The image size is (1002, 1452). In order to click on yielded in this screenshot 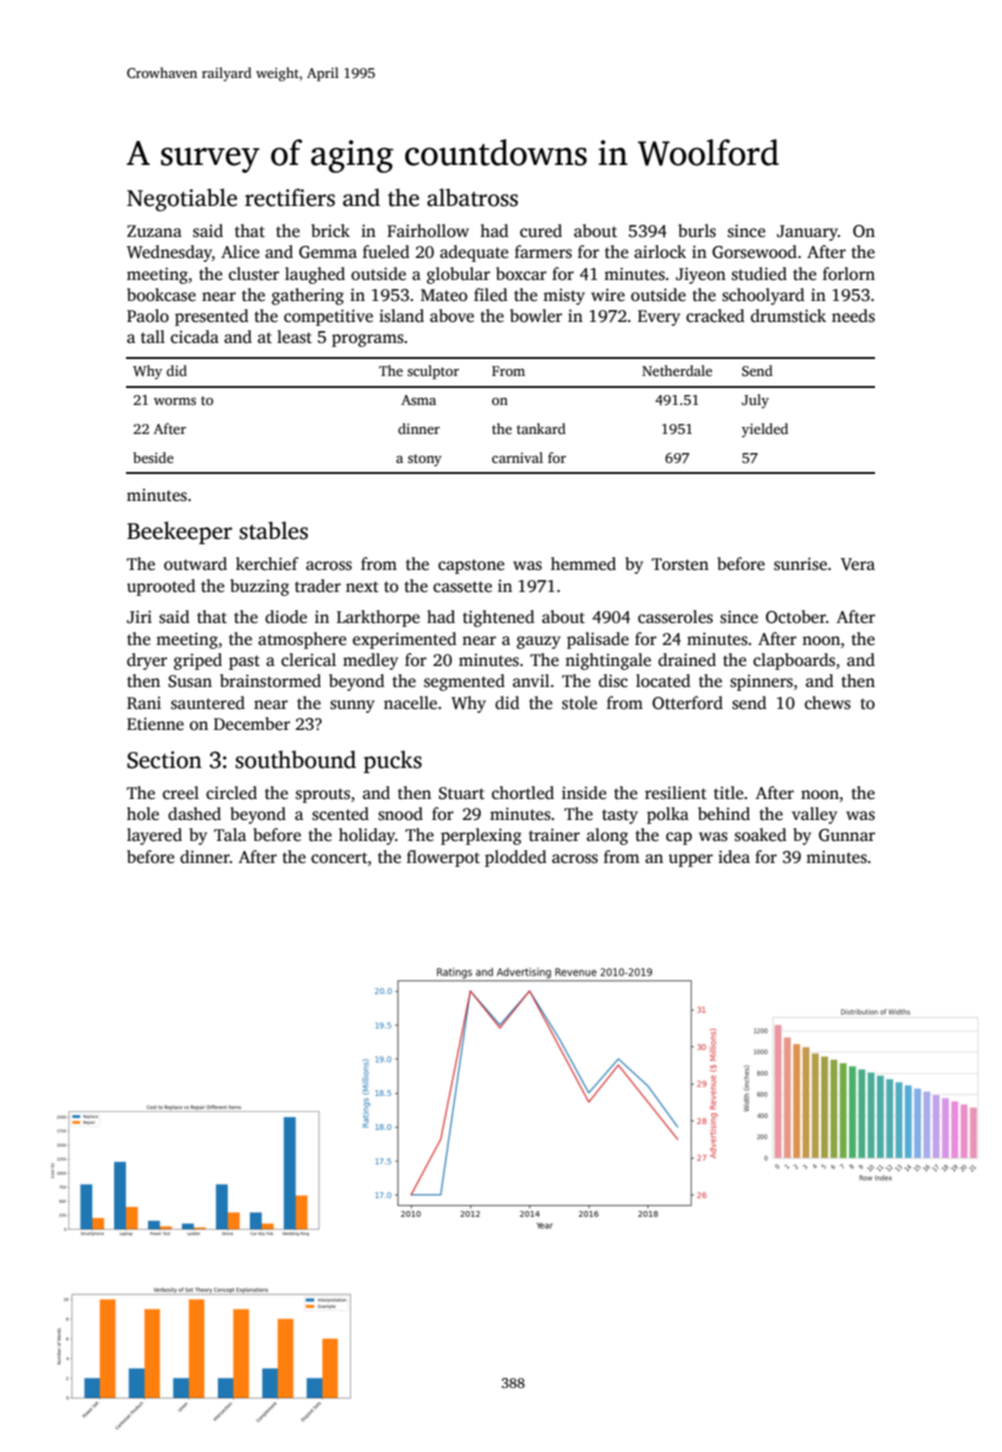, I will do `click(765, 430)`.
